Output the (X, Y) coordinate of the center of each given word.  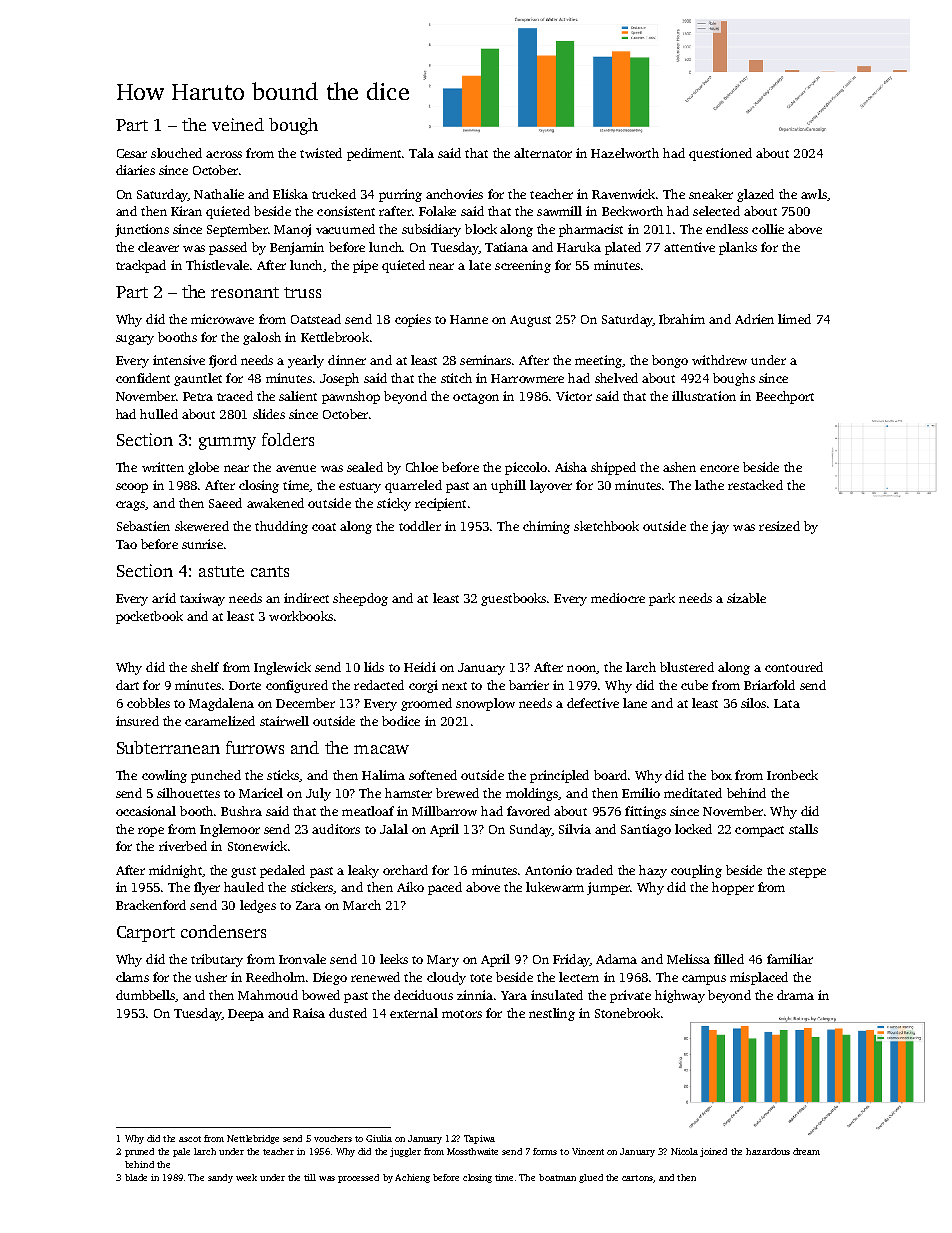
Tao (126, 544)
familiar (790, 959)
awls (814, 194)
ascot (190, 1139)
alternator (543, 153)
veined (238, 124)
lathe (709, 485)
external (414, 1013)
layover (551, 486)
